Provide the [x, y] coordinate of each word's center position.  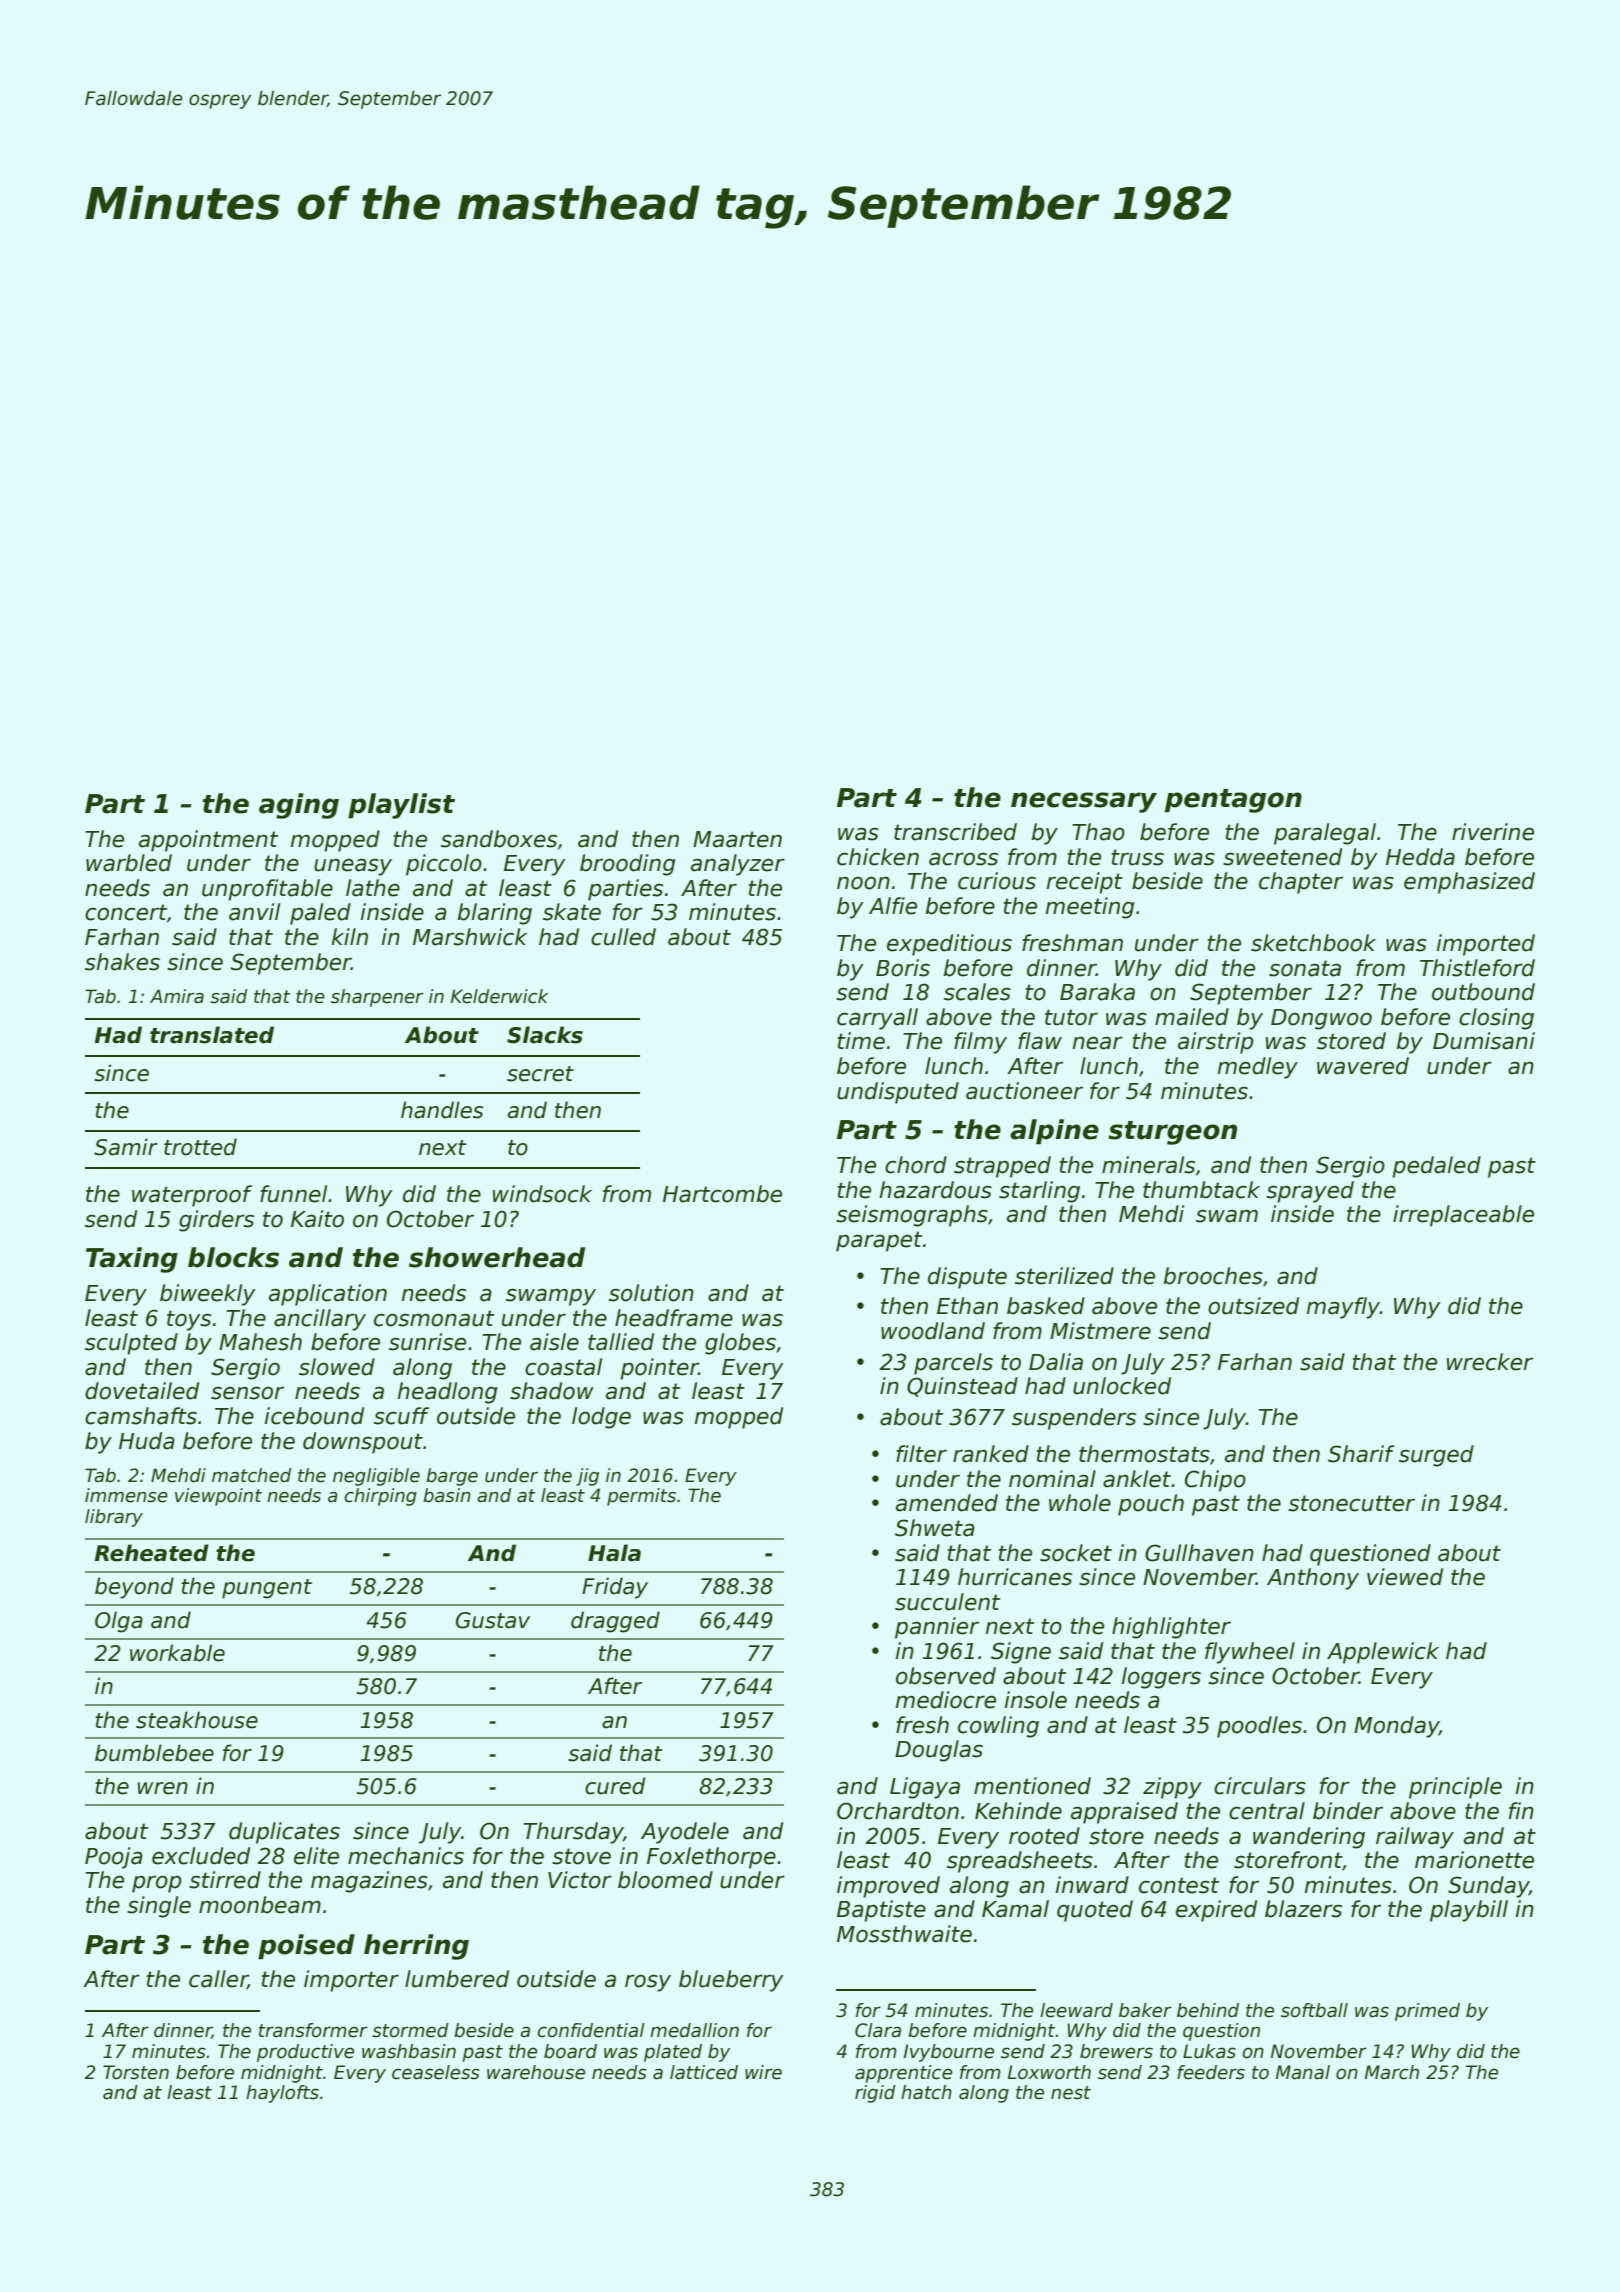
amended [947, 1503]
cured [615, 1786]
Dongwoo [1321, 1019]
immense [126, 1495]
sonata [1305, 968]
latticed [704, 2072]
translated [212, 1035]
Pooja [114, 1858]
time [861, 1041]
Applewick [1383, 1653]
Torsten [136, 2072]
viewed [1405, 1577]
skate [572, 912]
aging [299, 806]
